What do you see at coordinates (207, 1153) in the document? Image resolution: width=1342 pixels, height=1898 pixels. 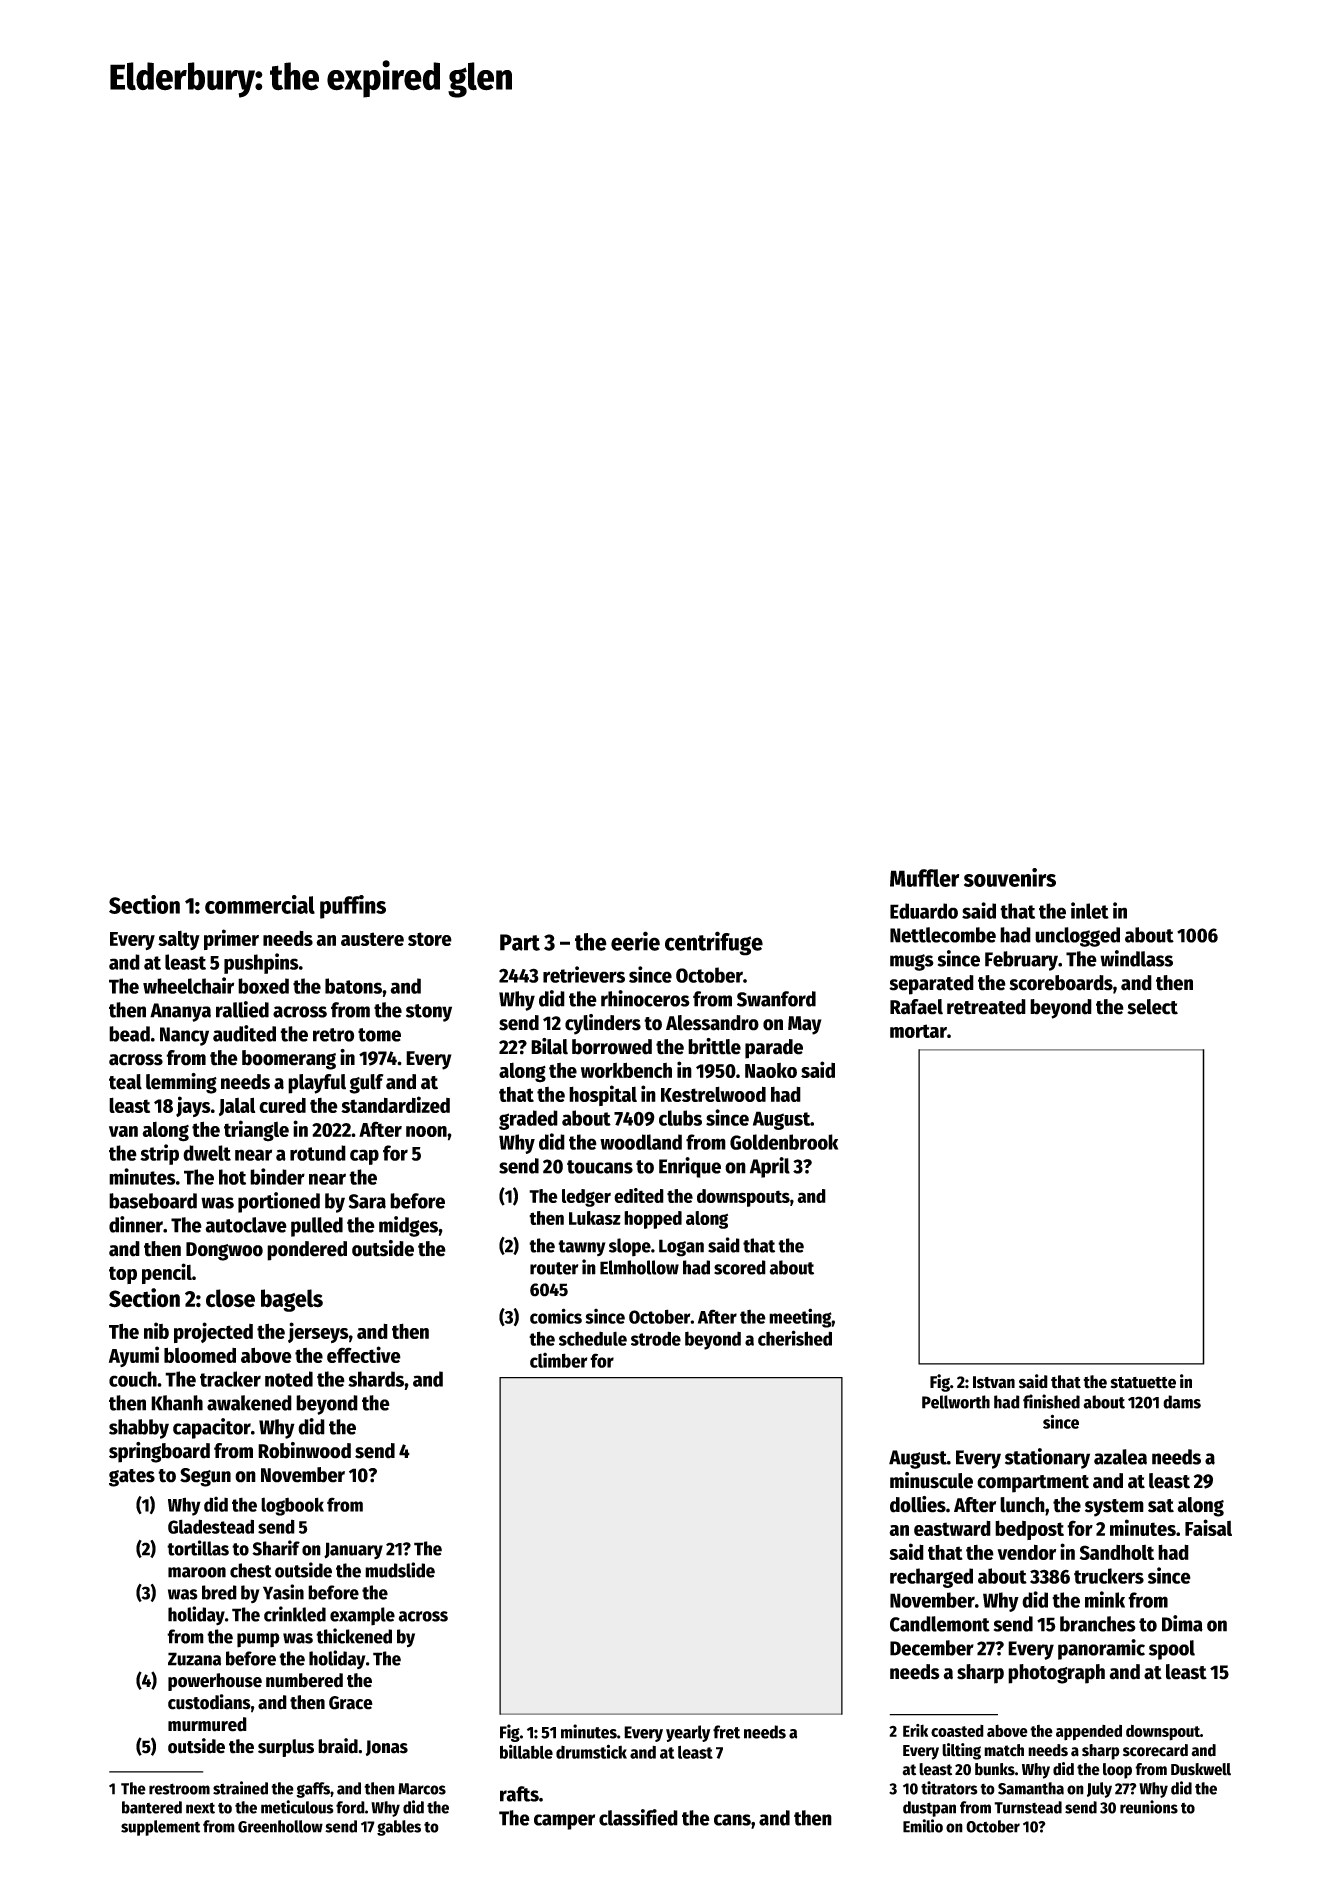 I see `dwelt` at bounding box center [207, 1153].
